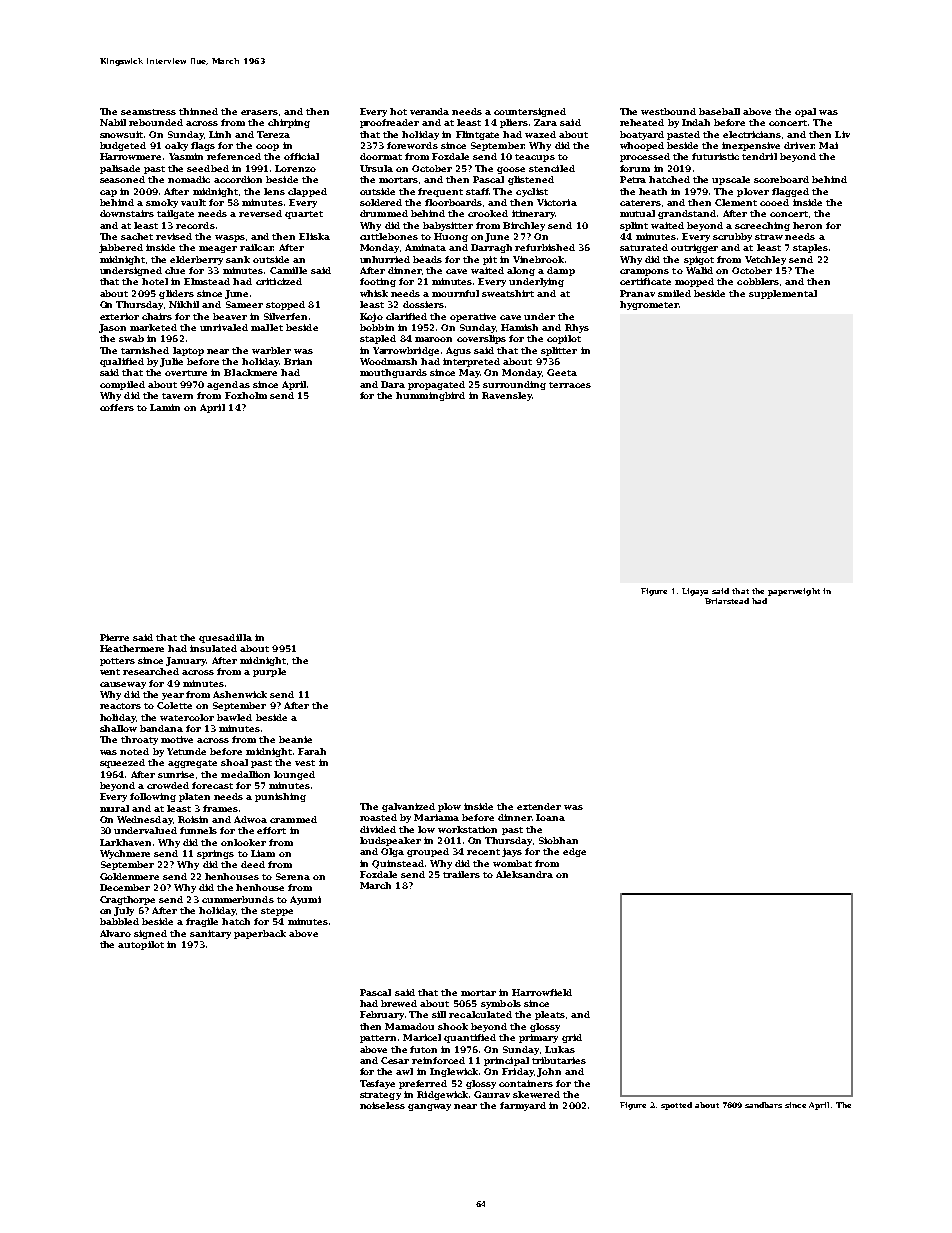  Describe the element at coordinates (225, 638) in the document. I see `quesadilla` at that location.
